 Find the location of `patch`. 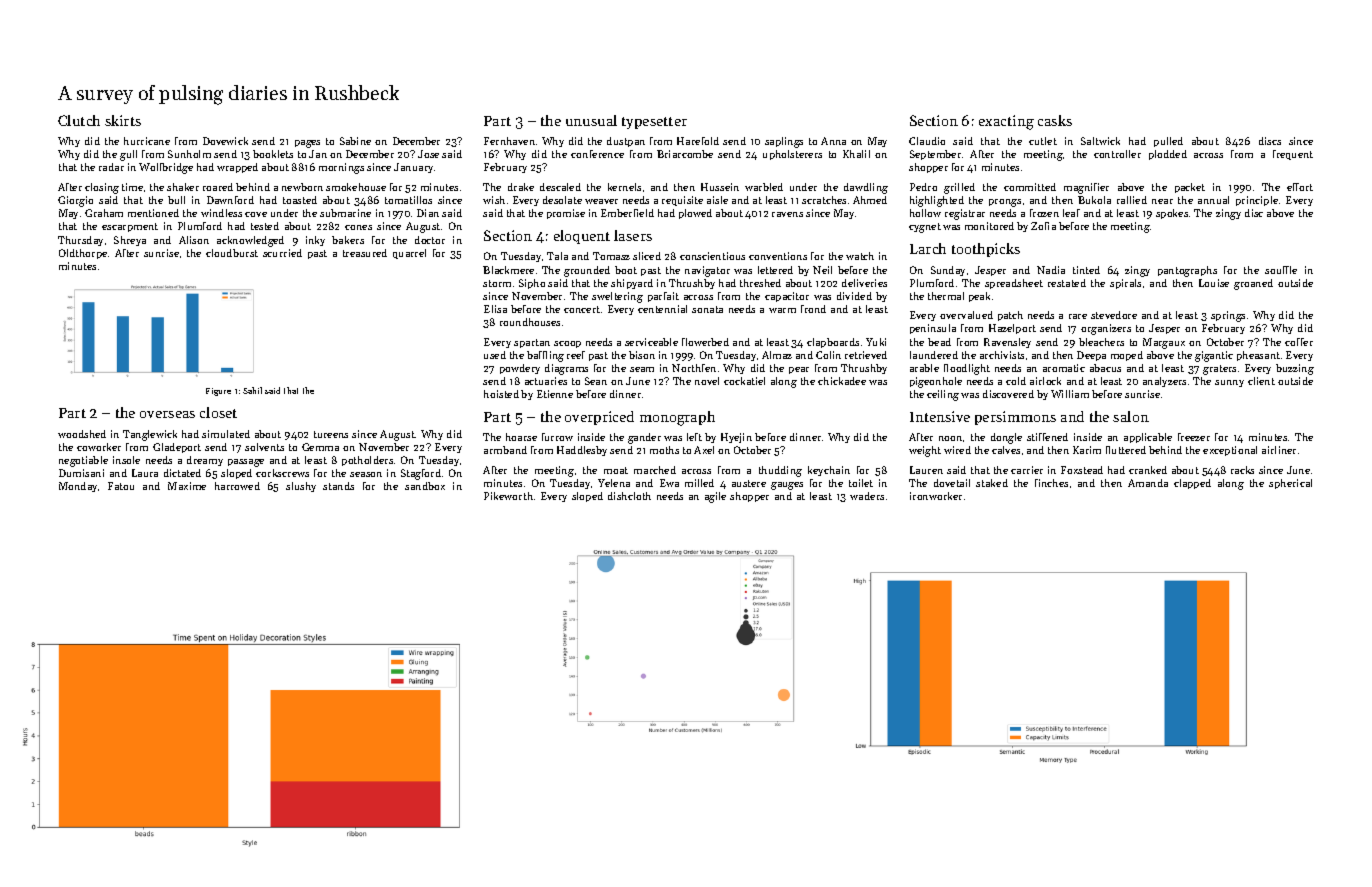

patch is located at coordinates (1010, 316).
